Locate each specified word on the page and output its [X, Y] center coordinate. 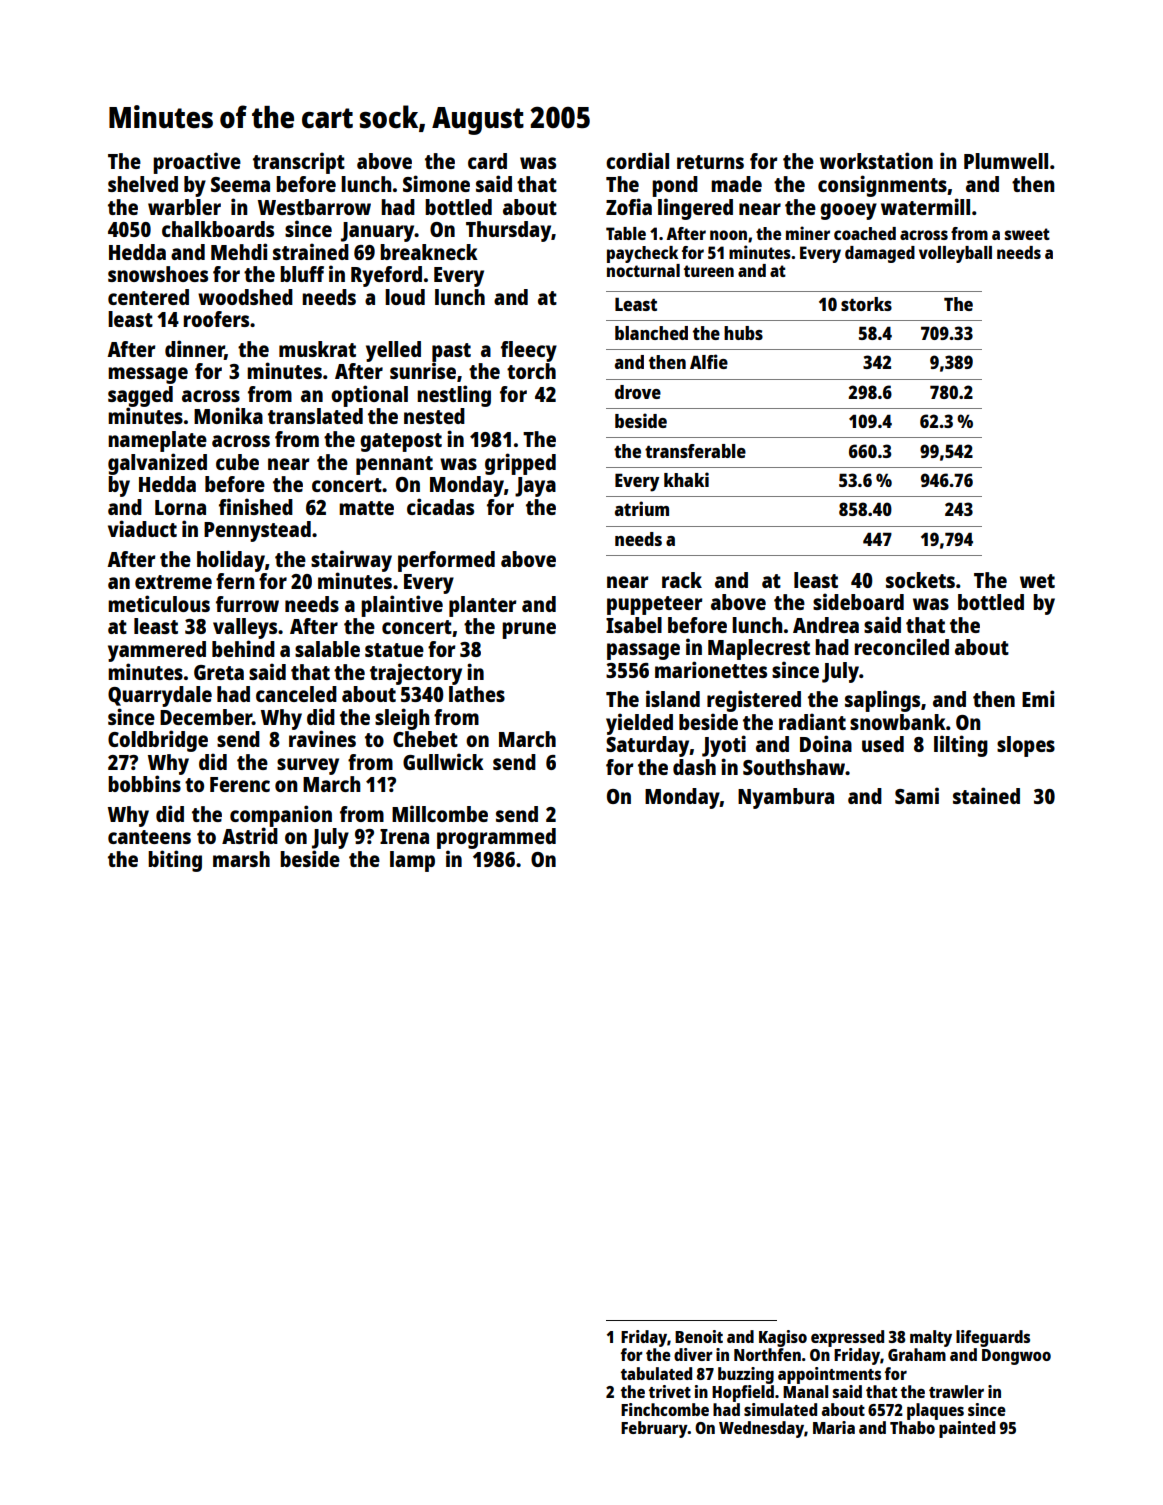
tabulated [656, 1373]
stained [986, 795]
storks [866, 304]
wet [1037, 581]
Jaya [535, 487]
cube [237, 462]
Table [626, 233]
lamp [412, 861]
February [654, 1429]
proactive [197, 163]
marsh [241, 859]
